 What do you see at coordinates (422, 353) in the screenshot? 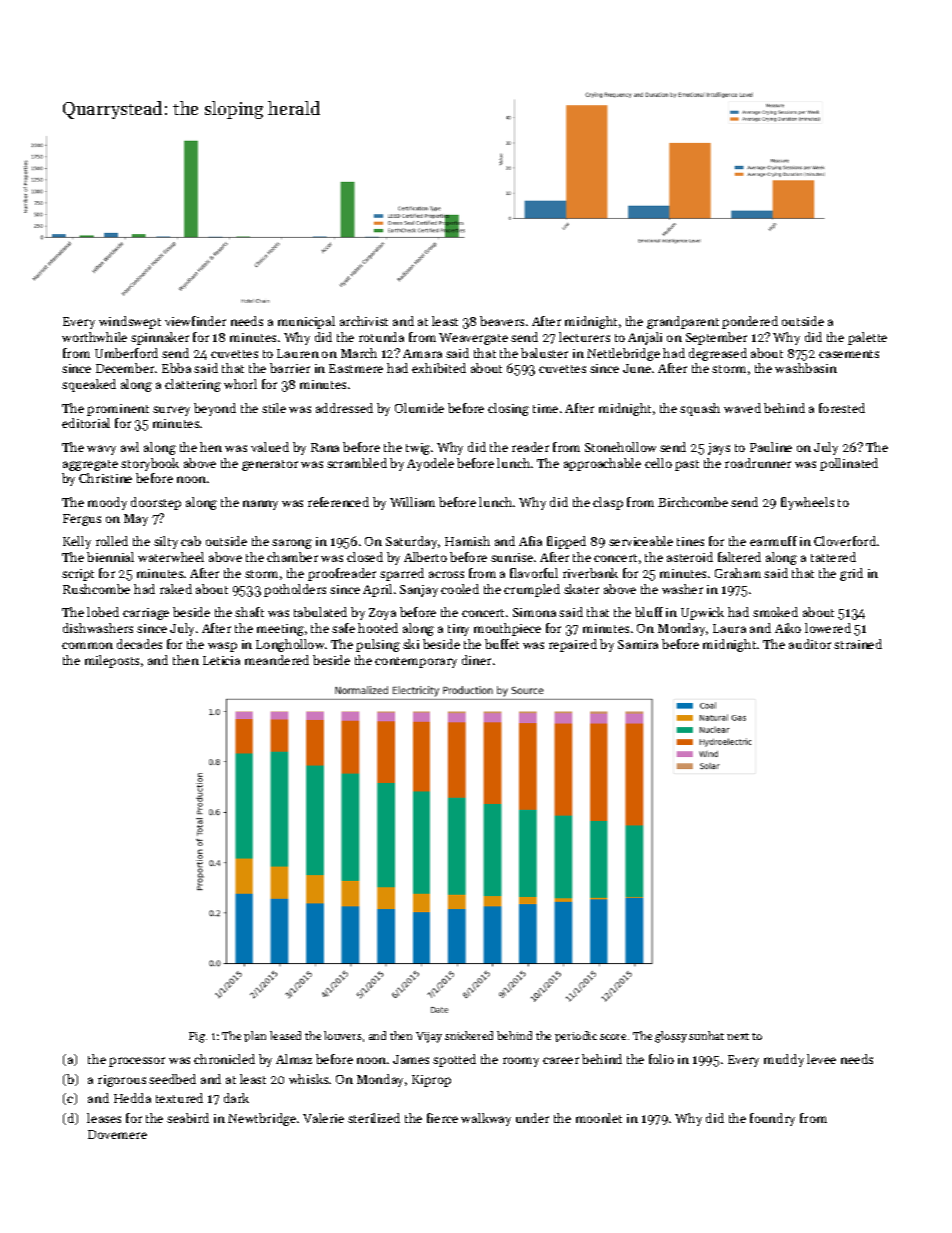
I see `Amara` at bounding box center [422, 353].
